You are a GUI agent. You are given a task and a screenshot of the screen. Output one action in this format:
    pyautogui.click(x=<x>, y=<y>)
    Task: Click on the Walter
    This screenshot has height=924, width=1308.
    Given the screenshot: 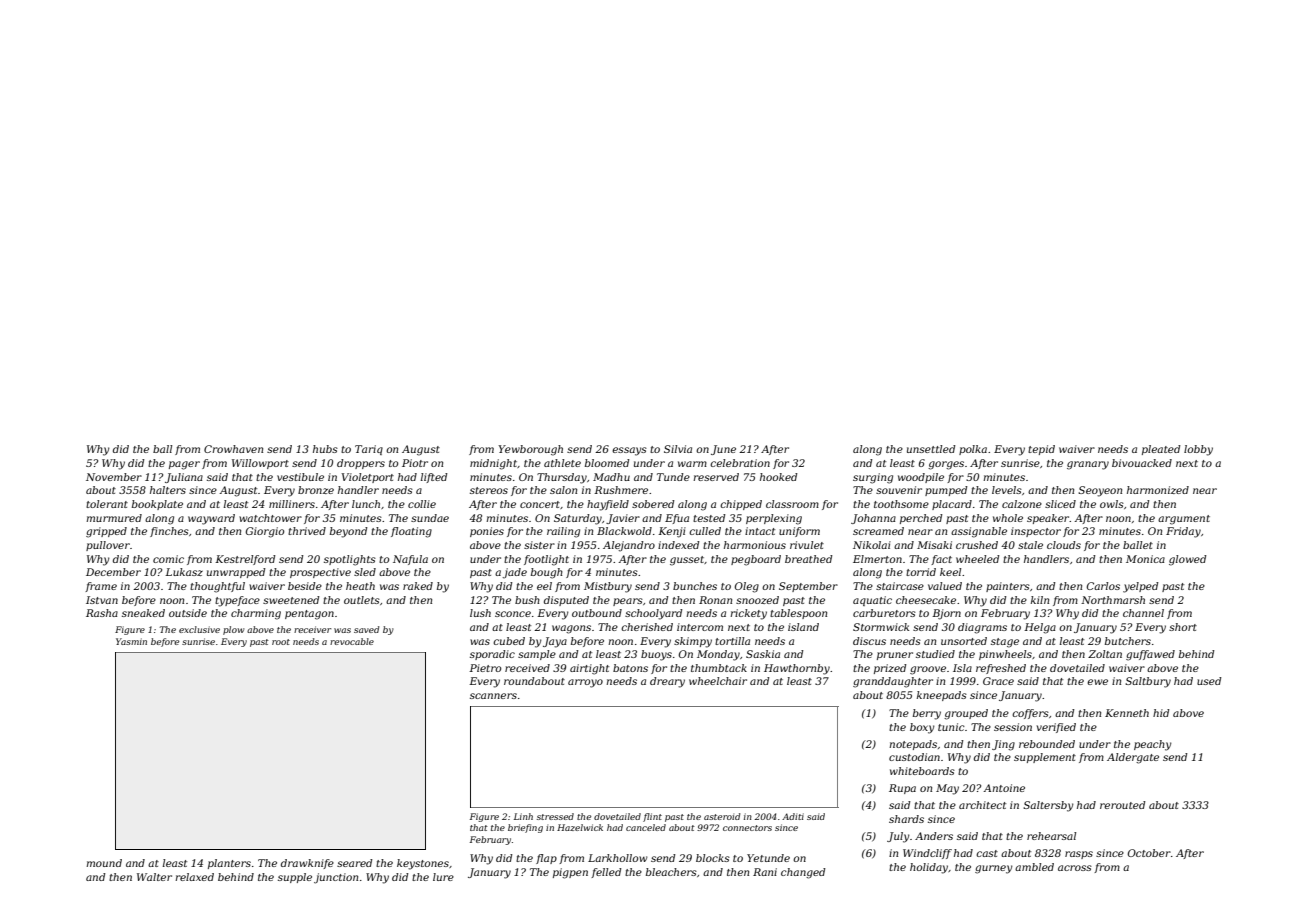 What is the action you would take?
    pyautogui.click(x=154, y=877)
